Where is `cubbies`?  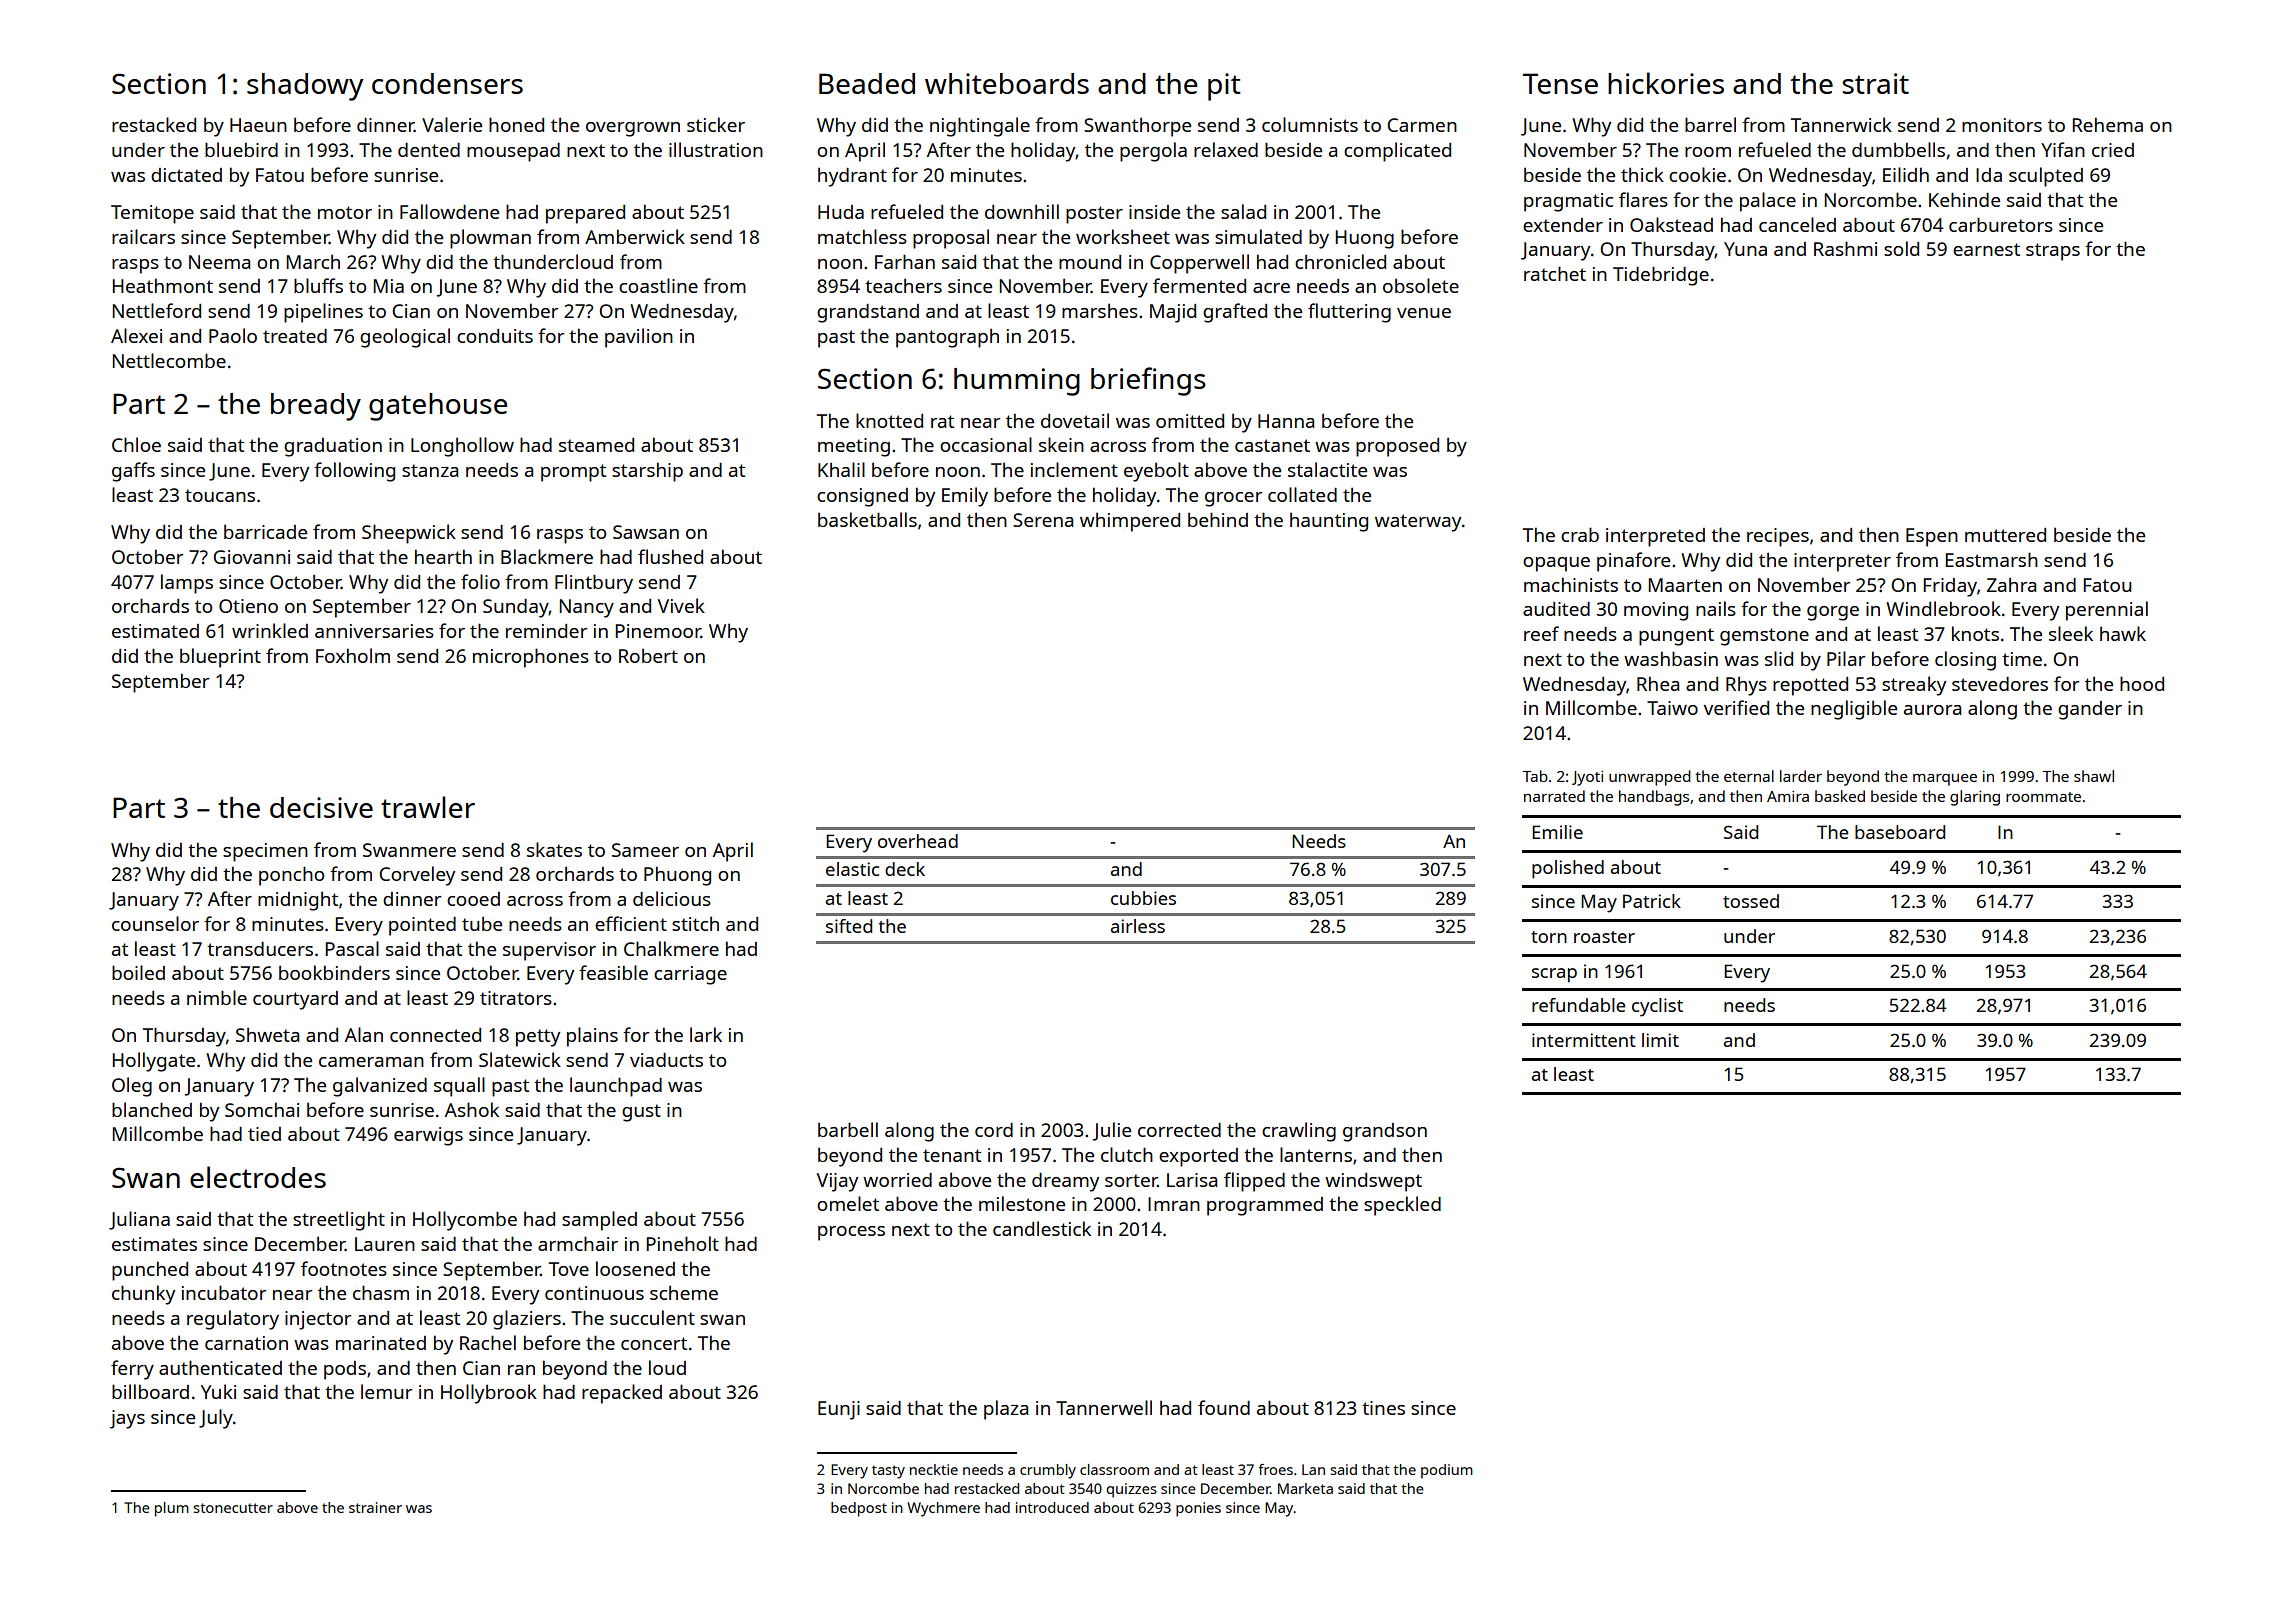
cubbies is located at coordinates (1143, 898).
